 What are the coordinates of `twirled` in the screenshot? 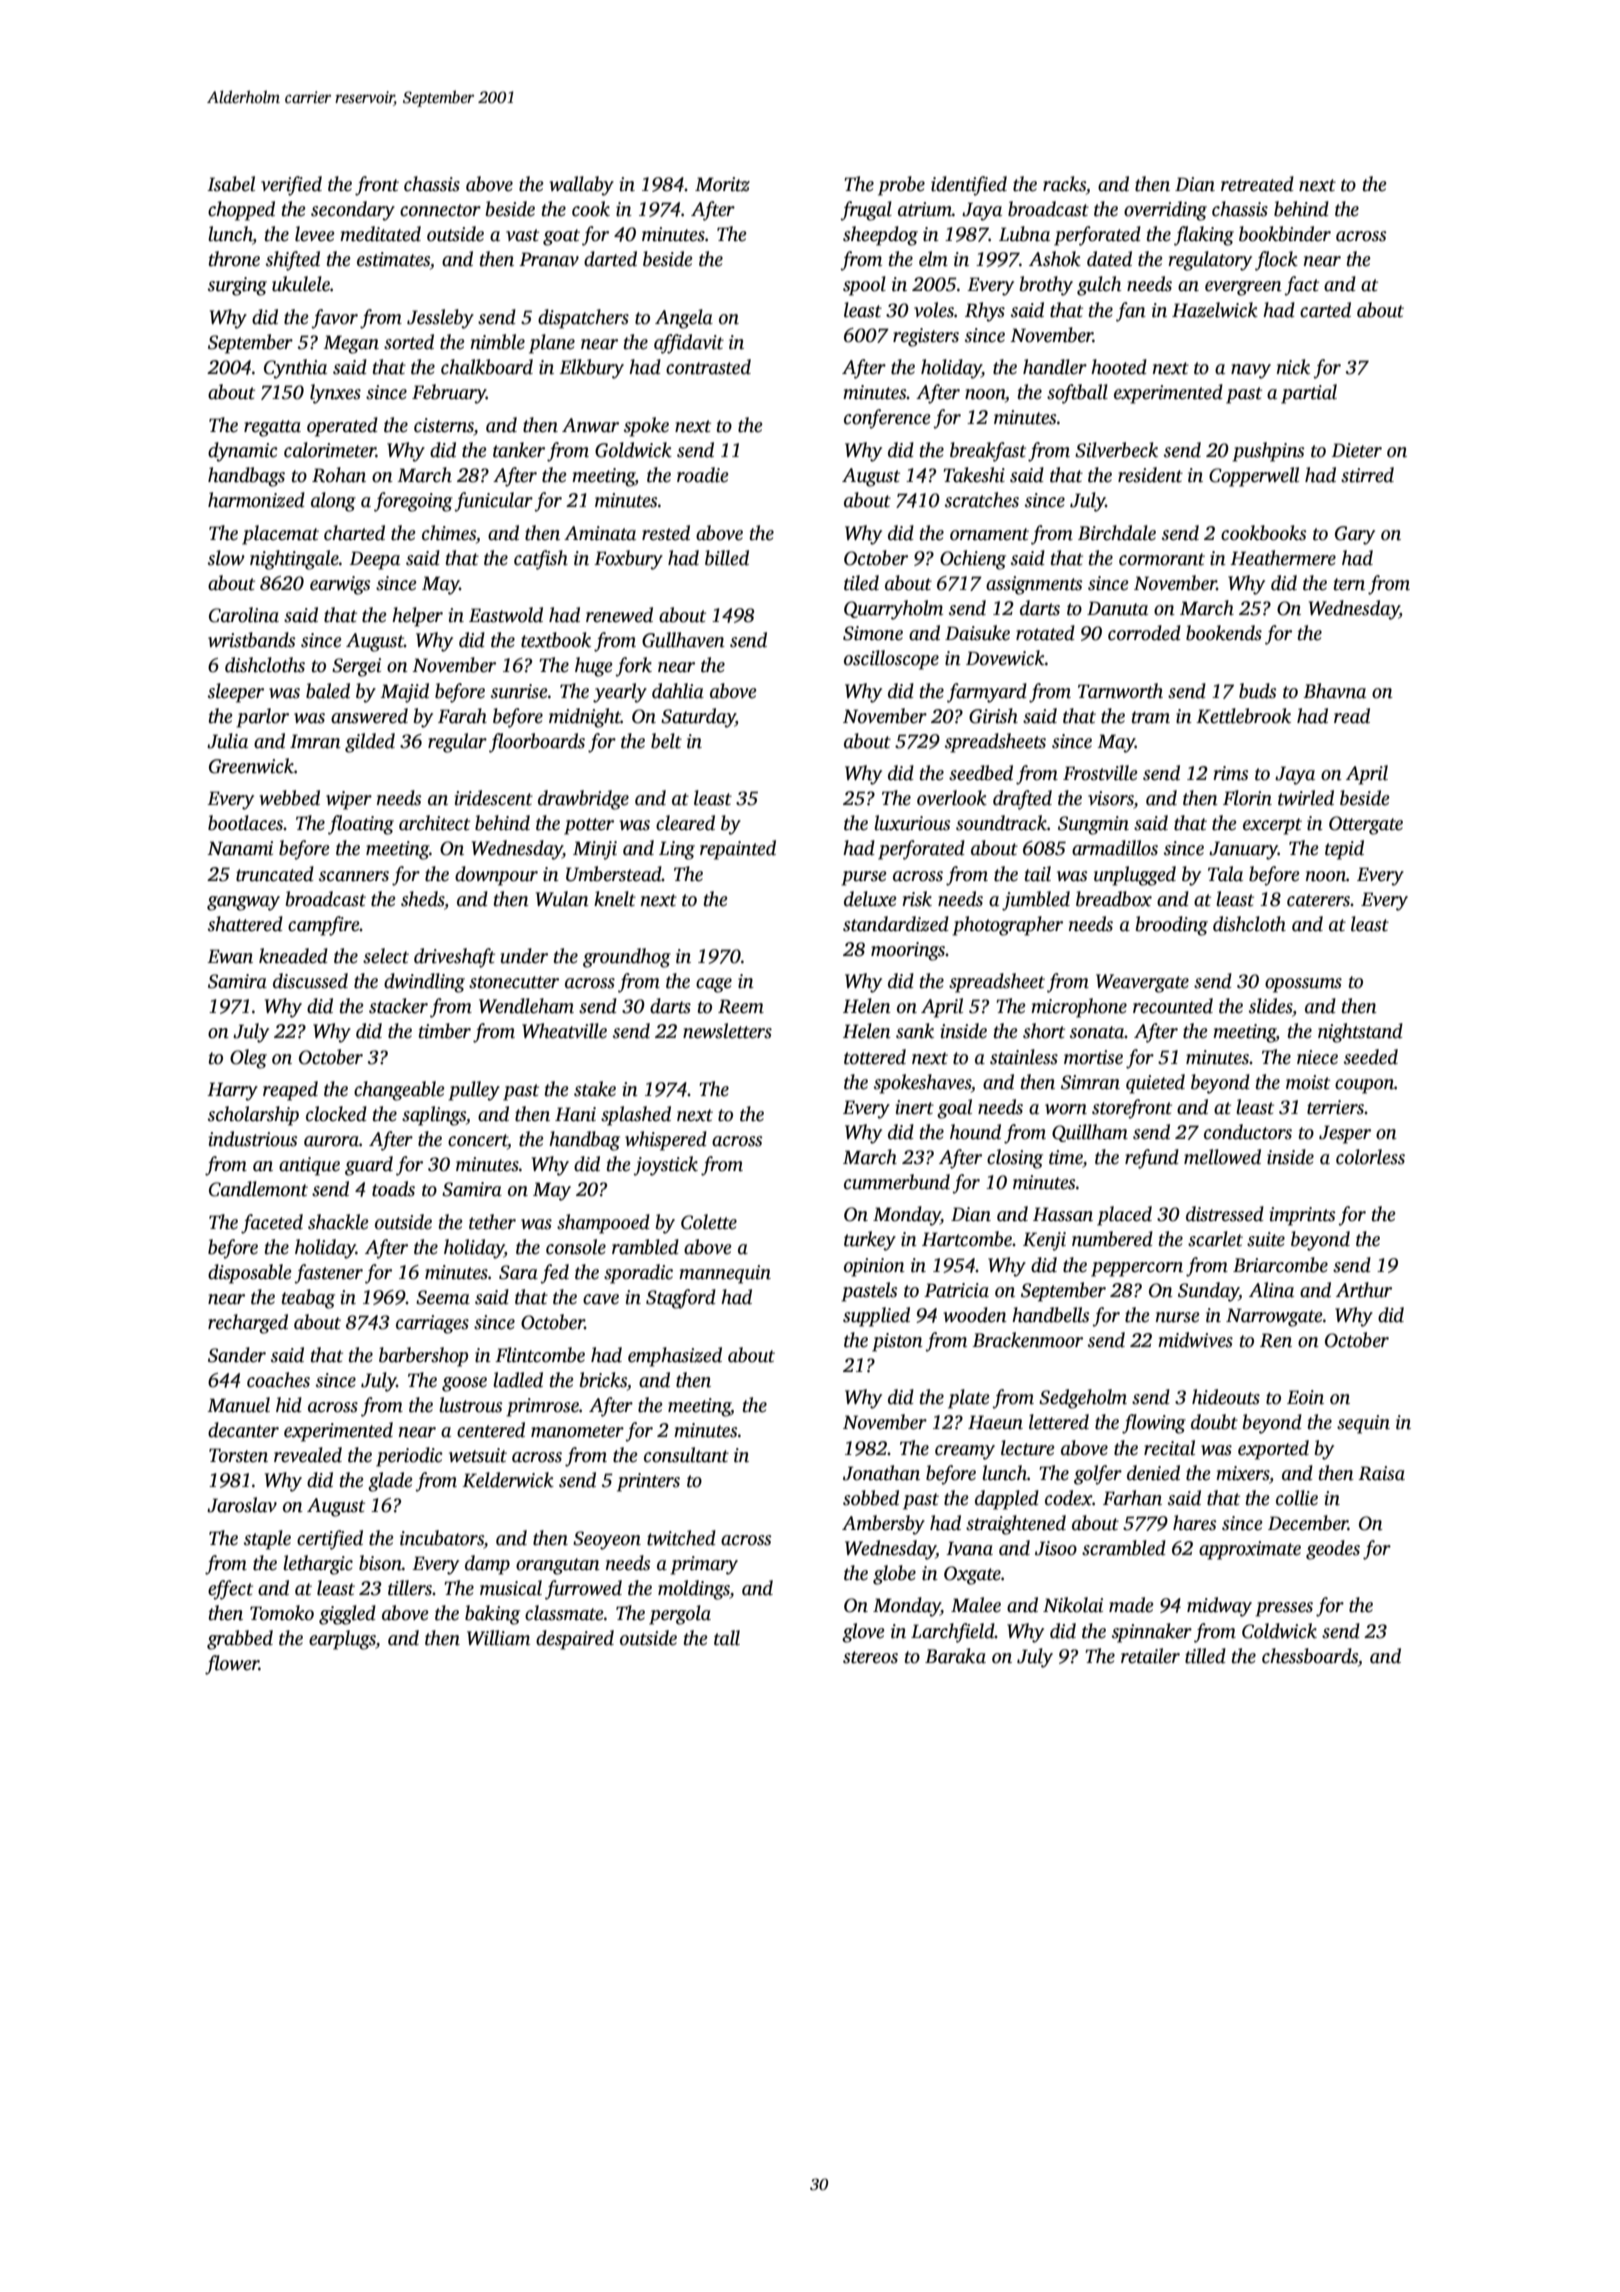 It's located at (1306, 798).
